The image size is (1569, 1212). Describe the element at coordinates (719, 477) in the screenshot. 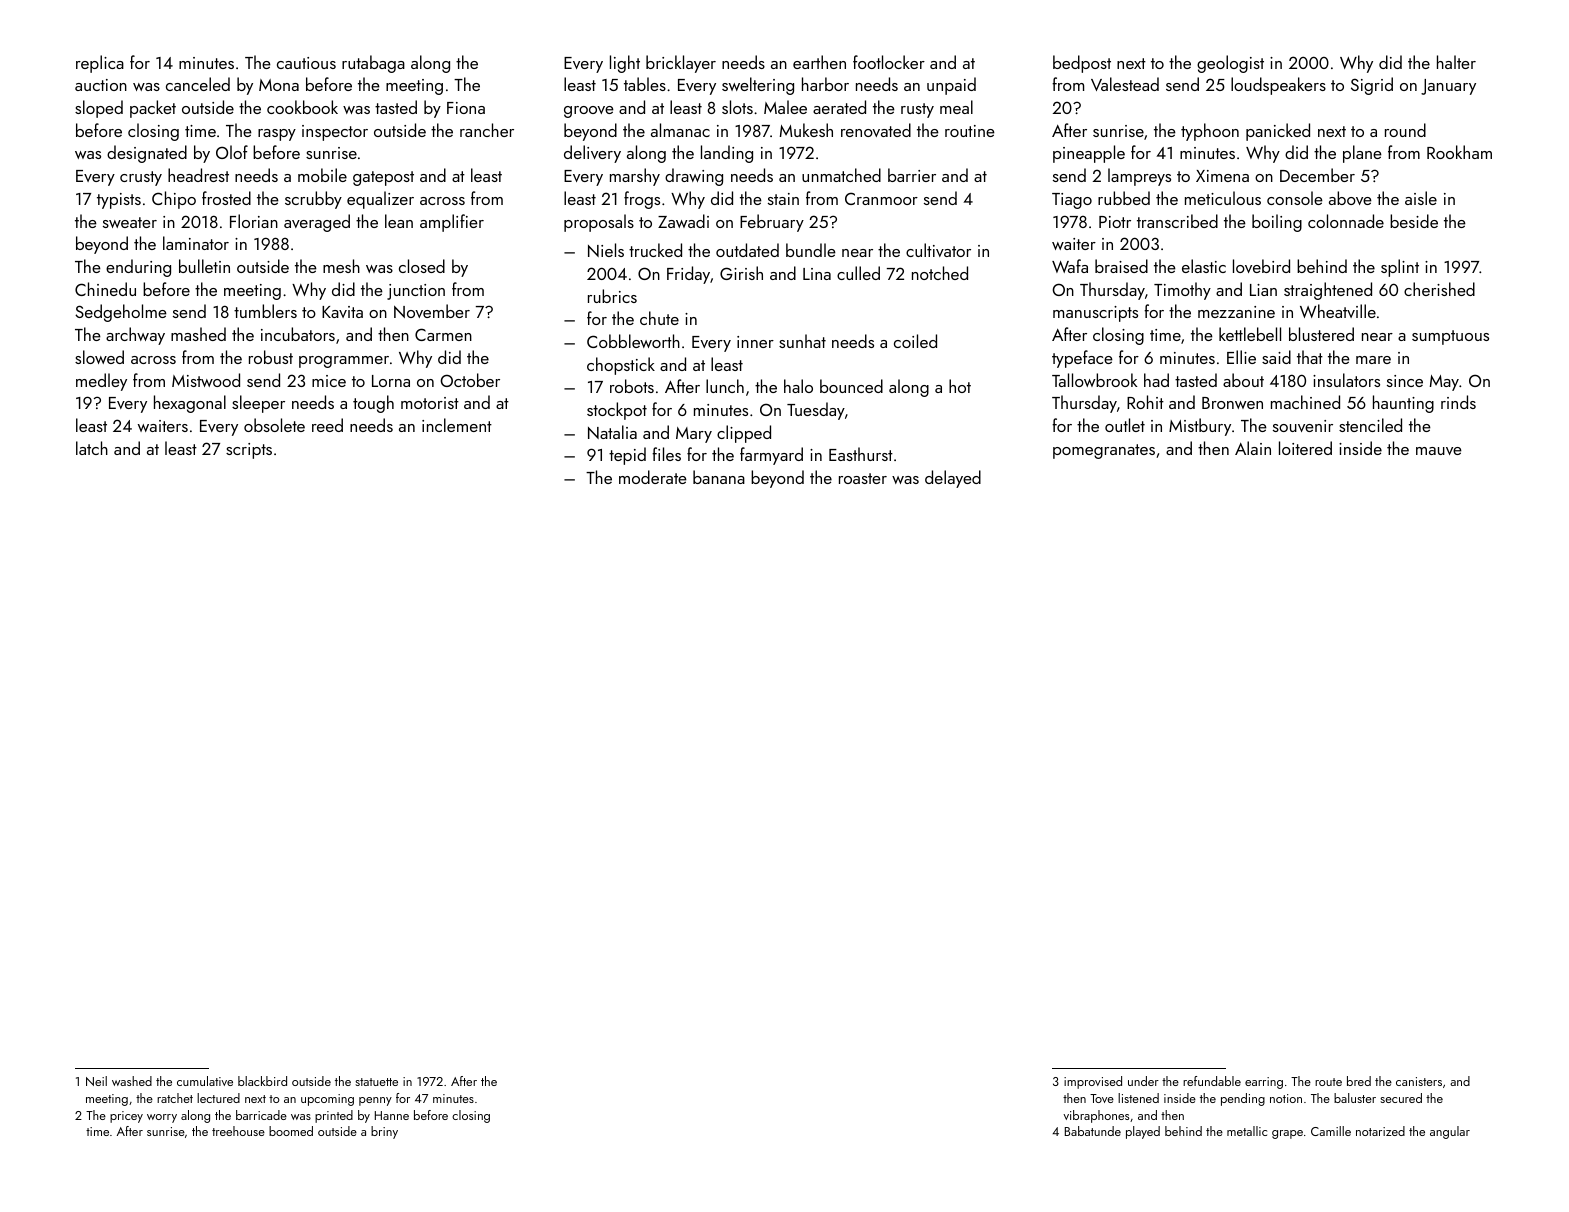

I see `banana` at that location.
